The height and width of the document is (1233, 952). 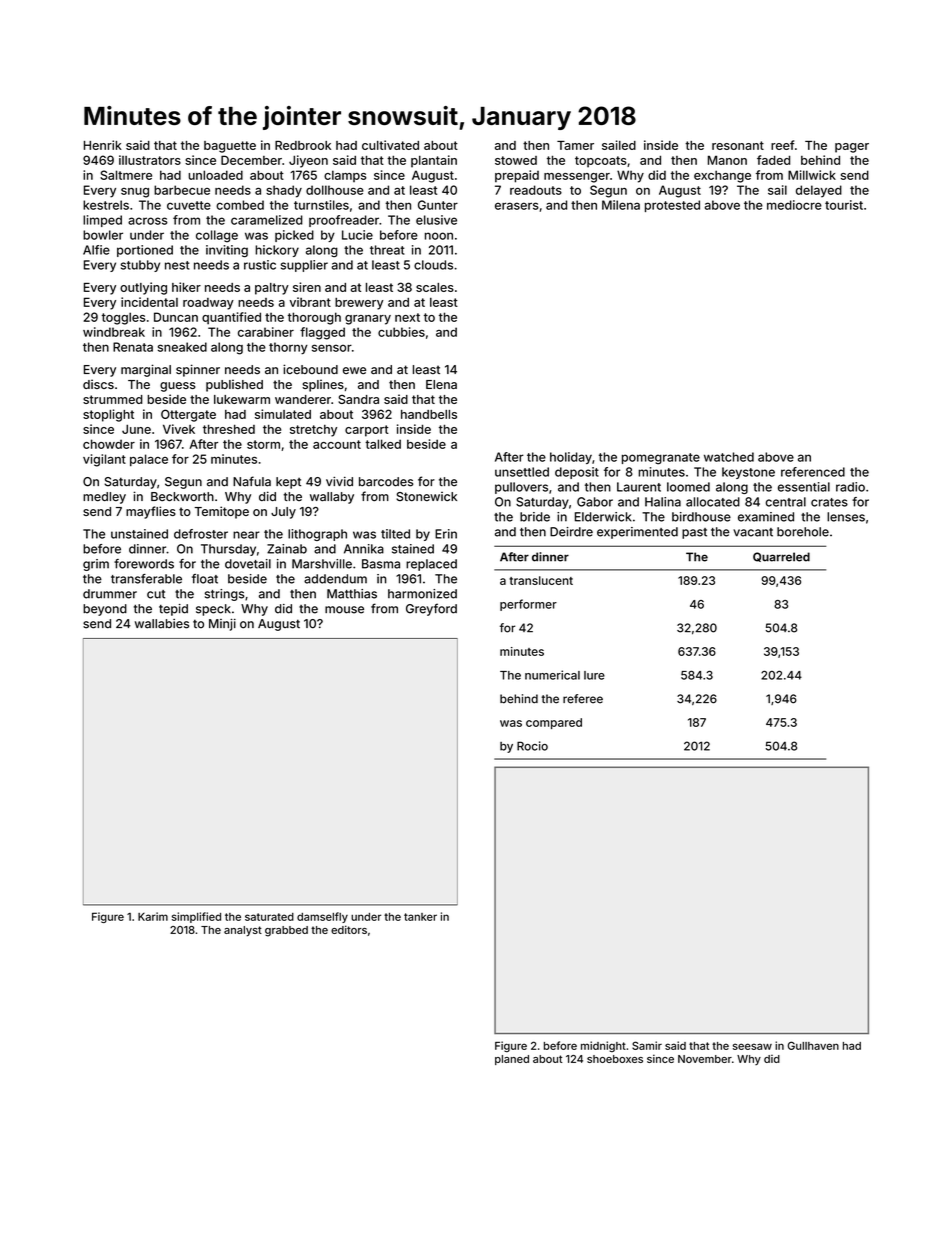 What do you see at coordinates (532, 746) in the document?
I see `Rocio` at bounding box center [532, 746].
